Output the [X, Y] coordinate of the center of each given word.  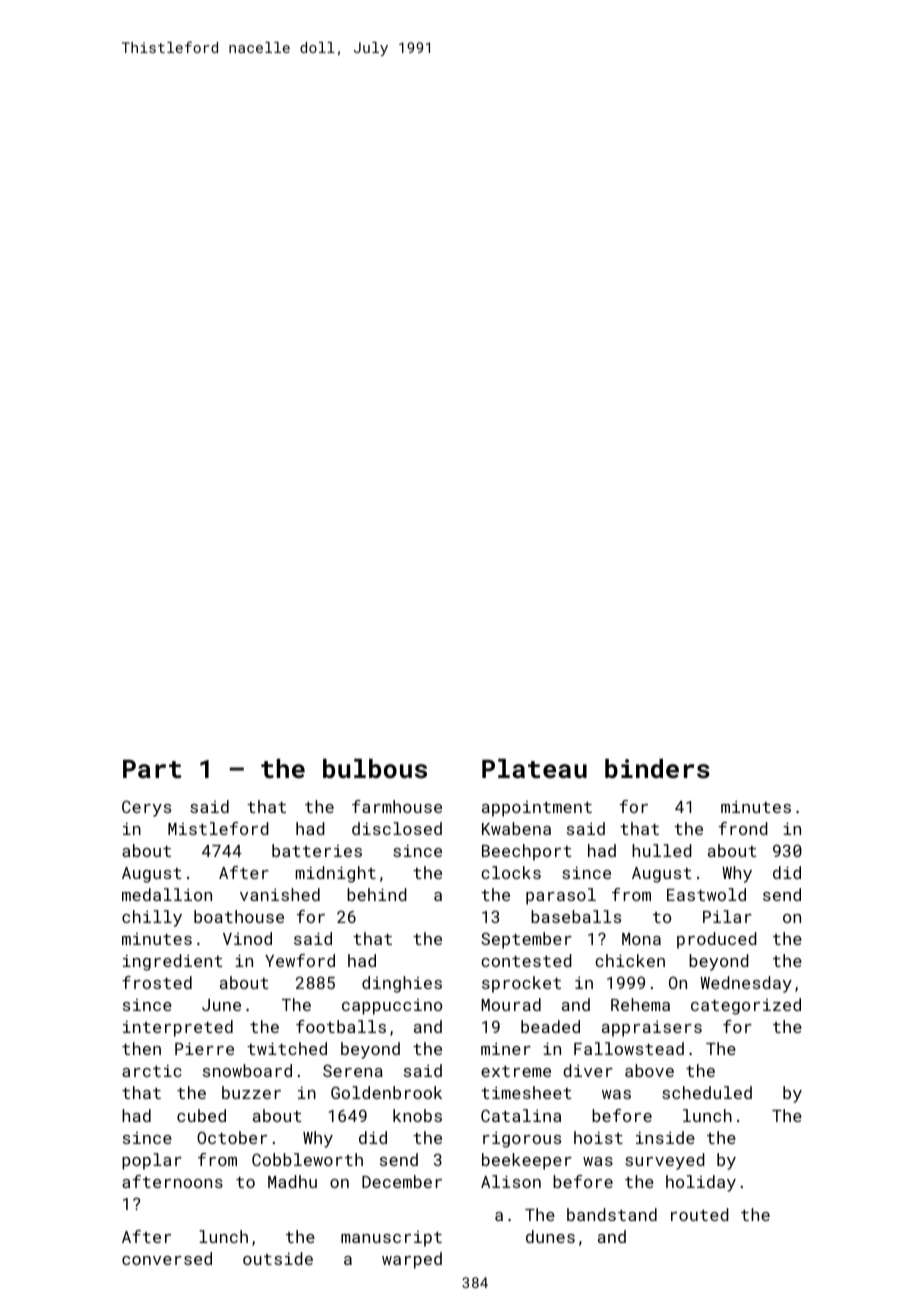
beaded [550, 1026]
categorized [746, 1006]
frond [743, 828]
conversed [167, 1258]
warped [412, 1260]
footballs [341, 1026]
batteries [317, 850]
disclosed [397, 828]
